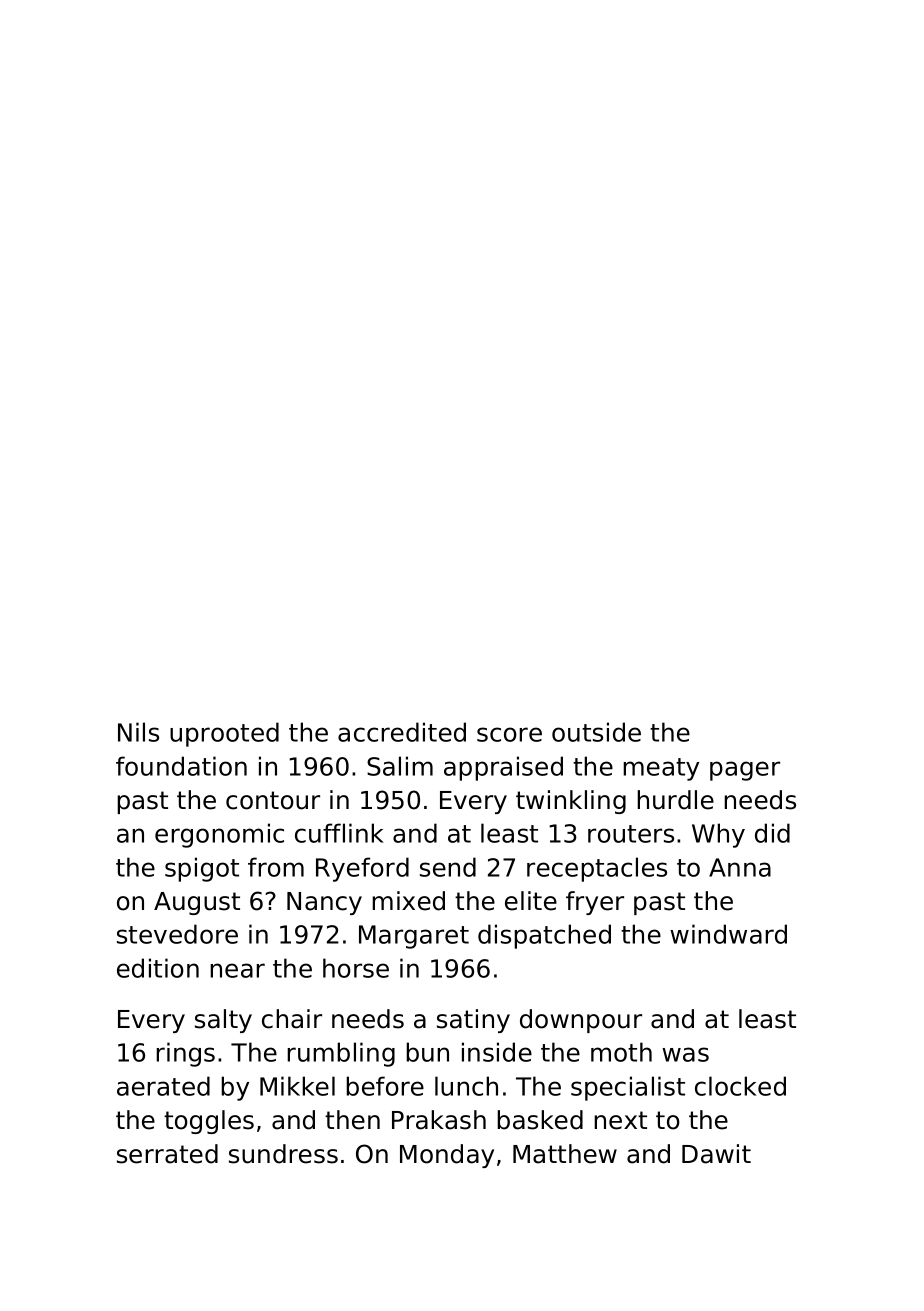  What do you see at coordinates (631, 834) in the screenshot?
I see `routers` at bounding box center [631, 834].
